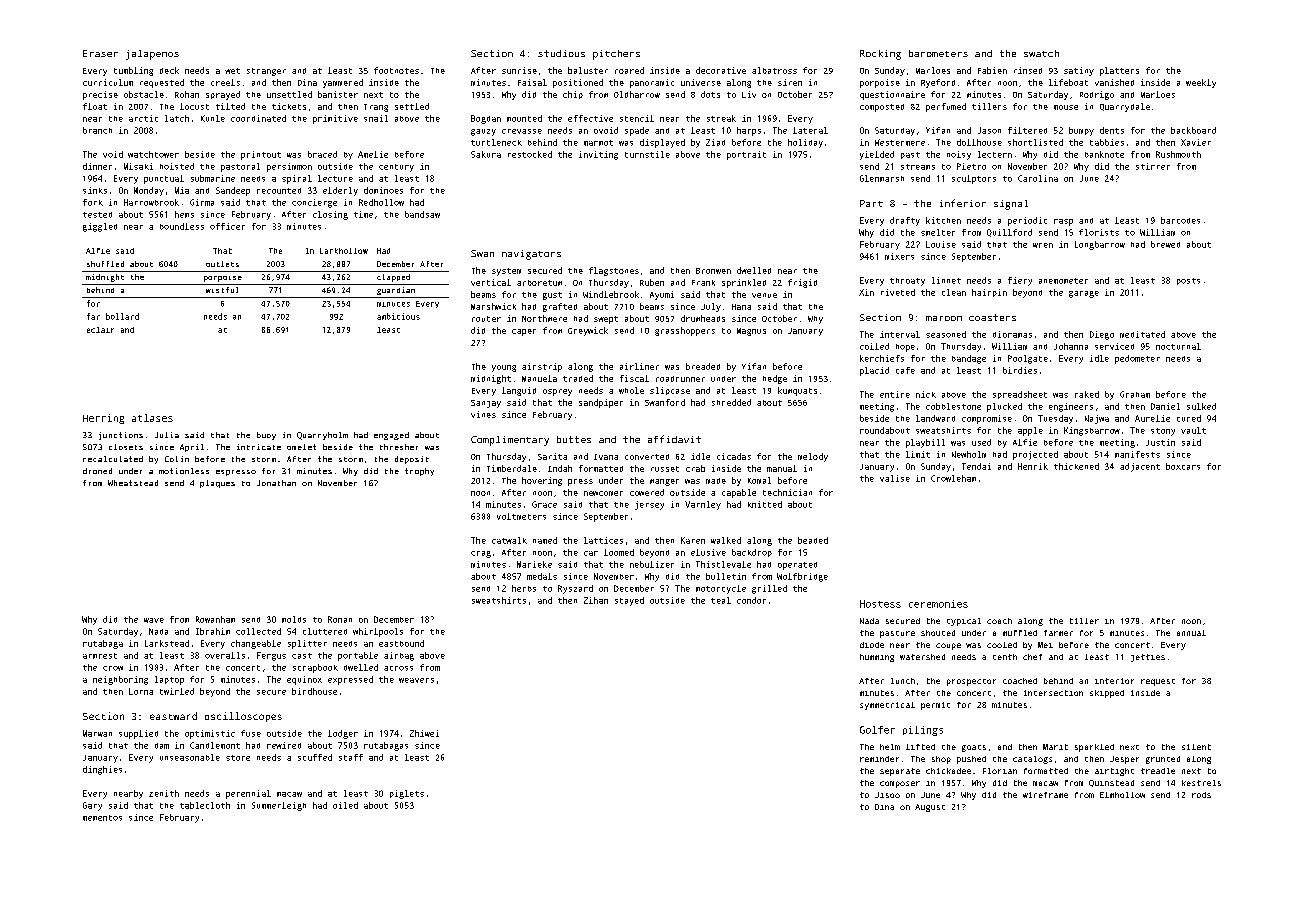  I want to click on weavers, so click(416, 680).
